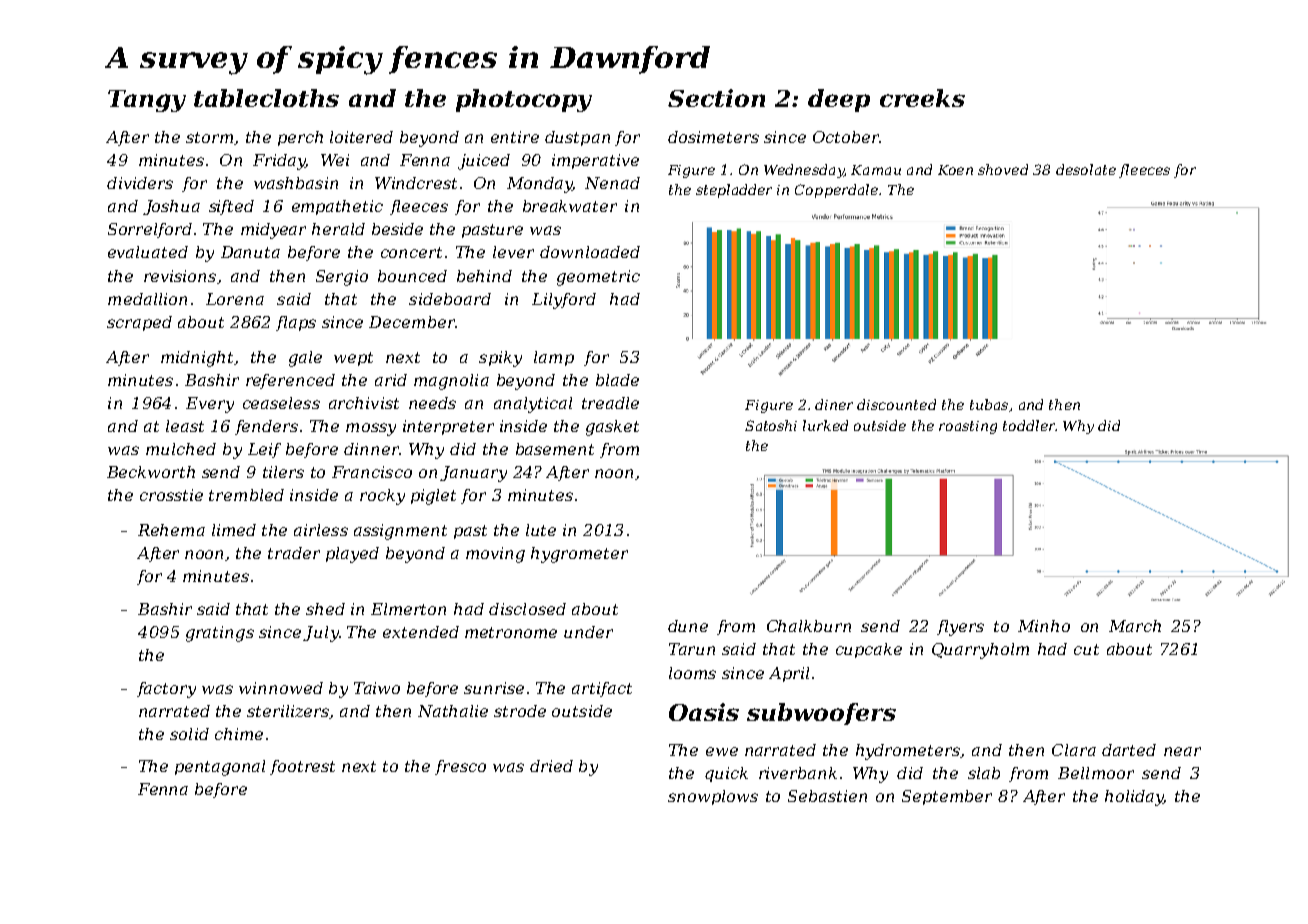 This page has height=924, width=1308. What do you see at coordinates (771, 425) in the page?
I see `Satoshi` at bounding box center [771, 425].
